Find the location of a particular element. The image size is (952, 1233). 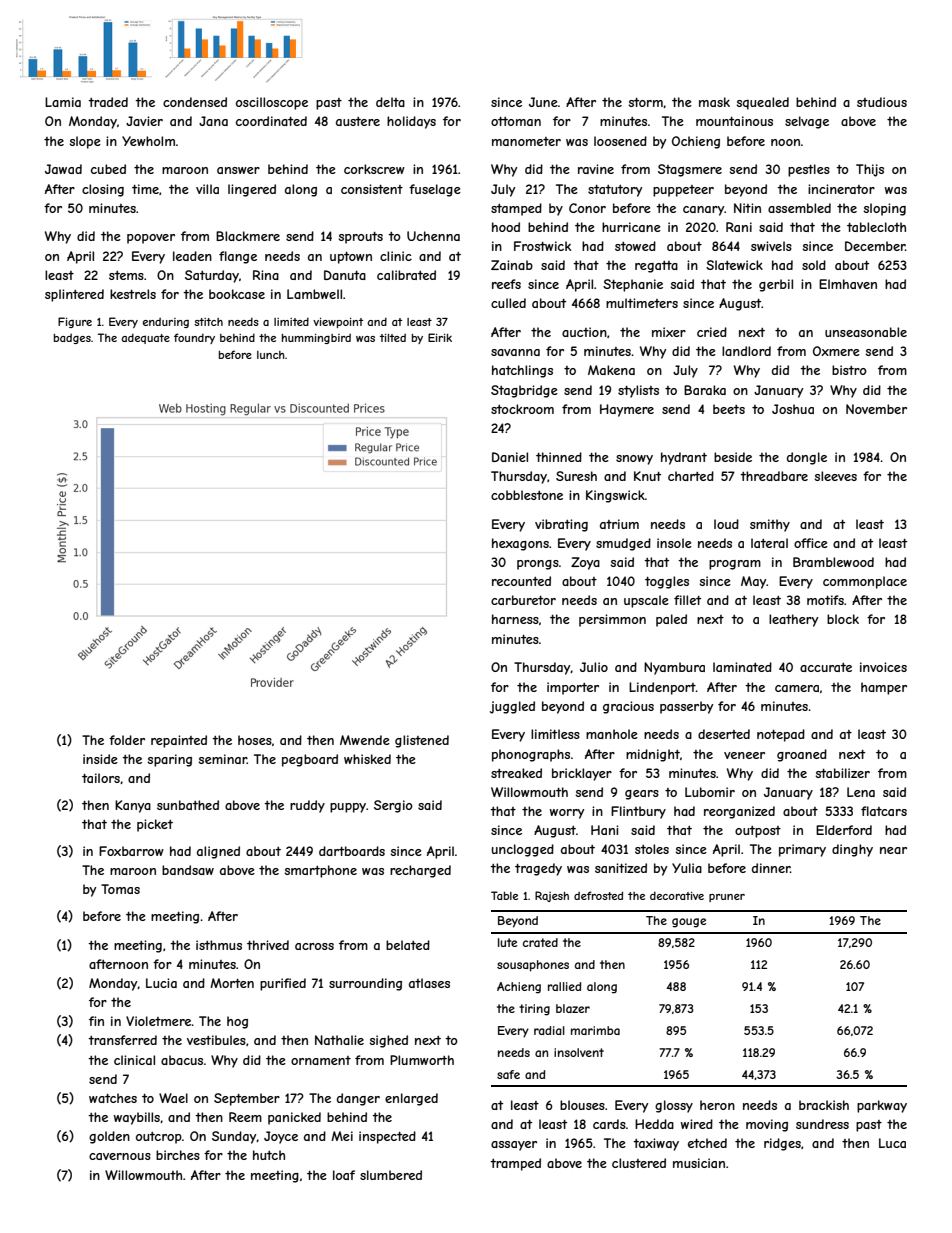

Julio is located at coordinates (594, 667).
